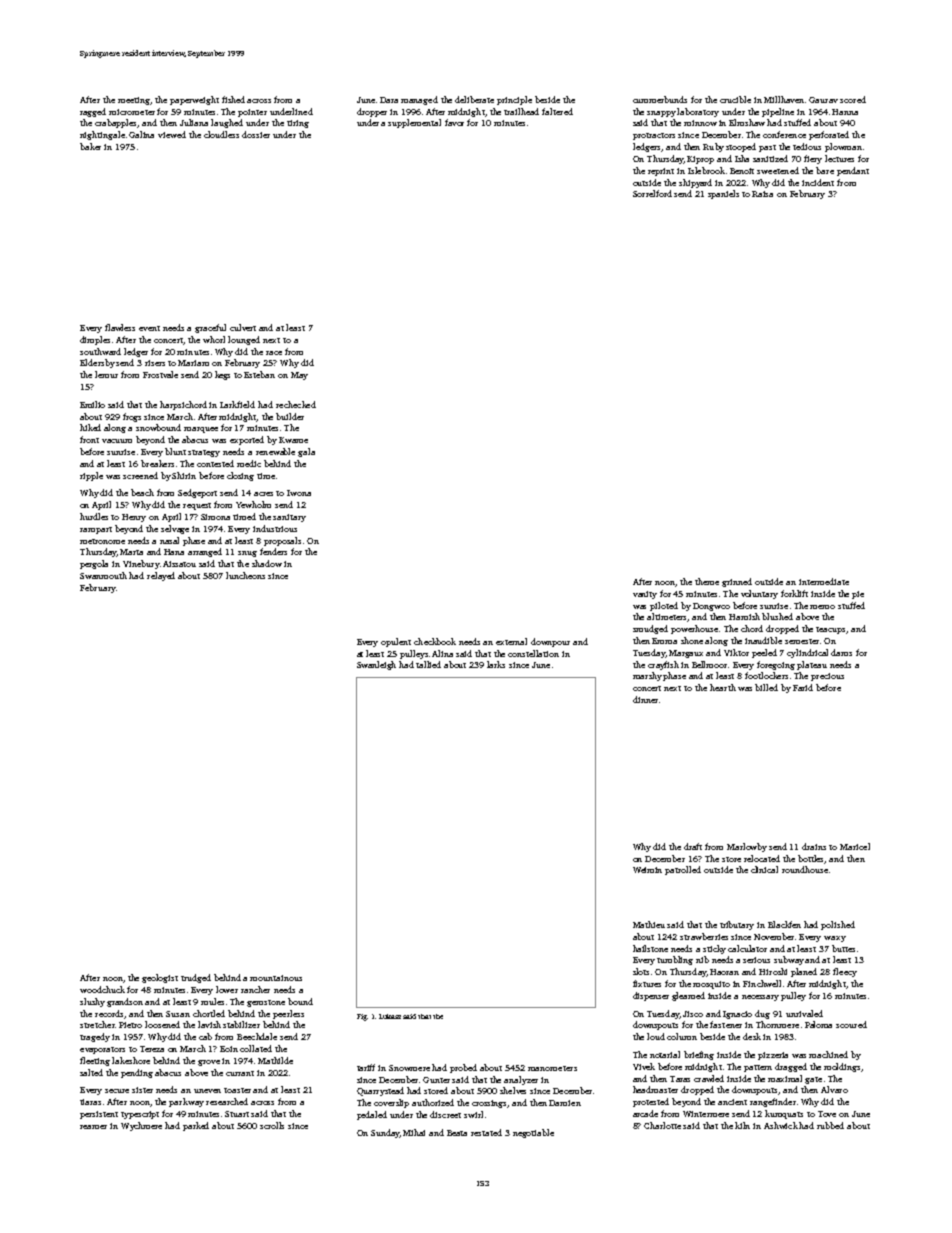  What do you see at coordinates (851, 1024) in the document?
I see `scoured` at bounding box center [851, 1024].
